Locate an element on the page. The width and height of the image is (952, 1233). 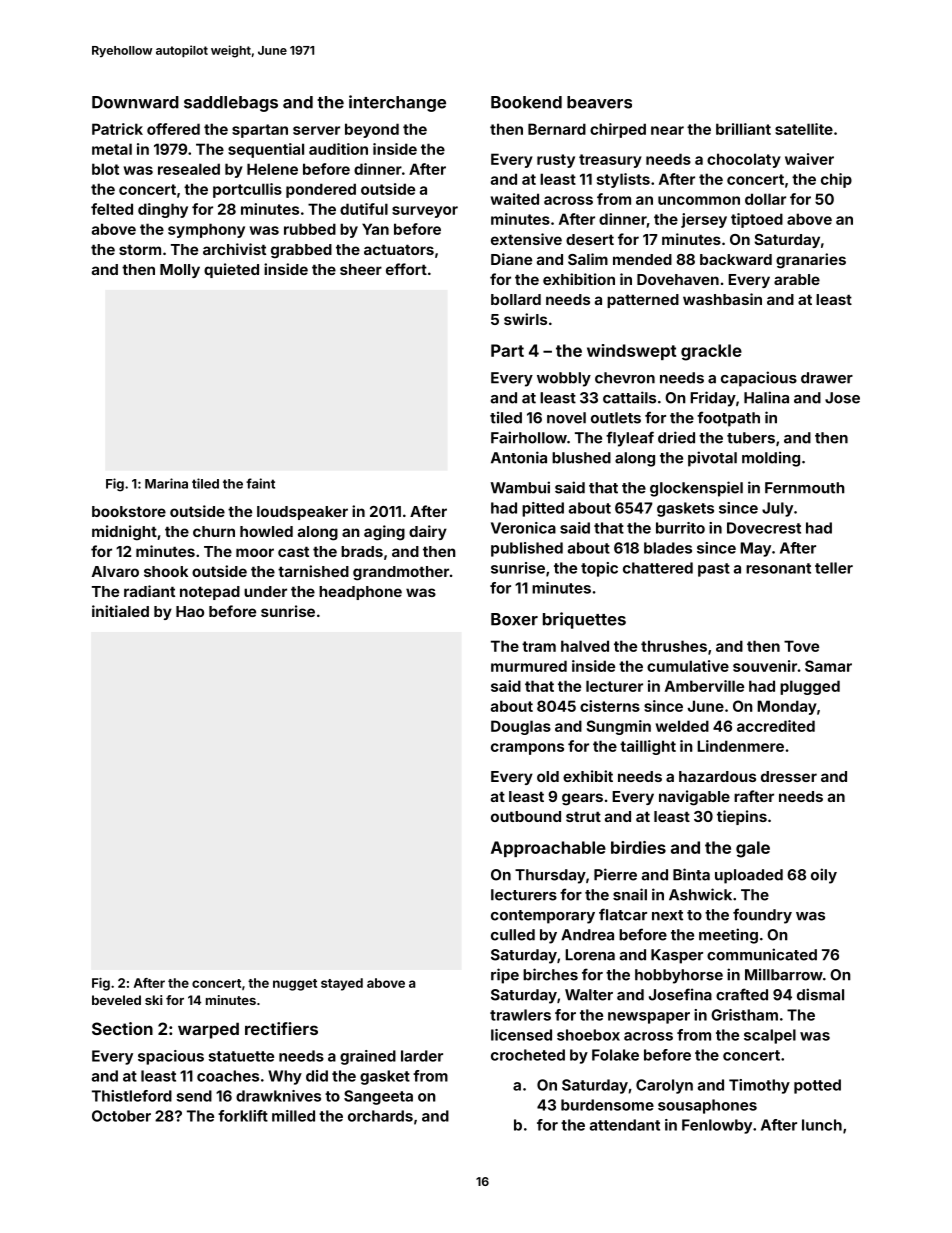
chocolaty is located at coordinates (744, 160).
